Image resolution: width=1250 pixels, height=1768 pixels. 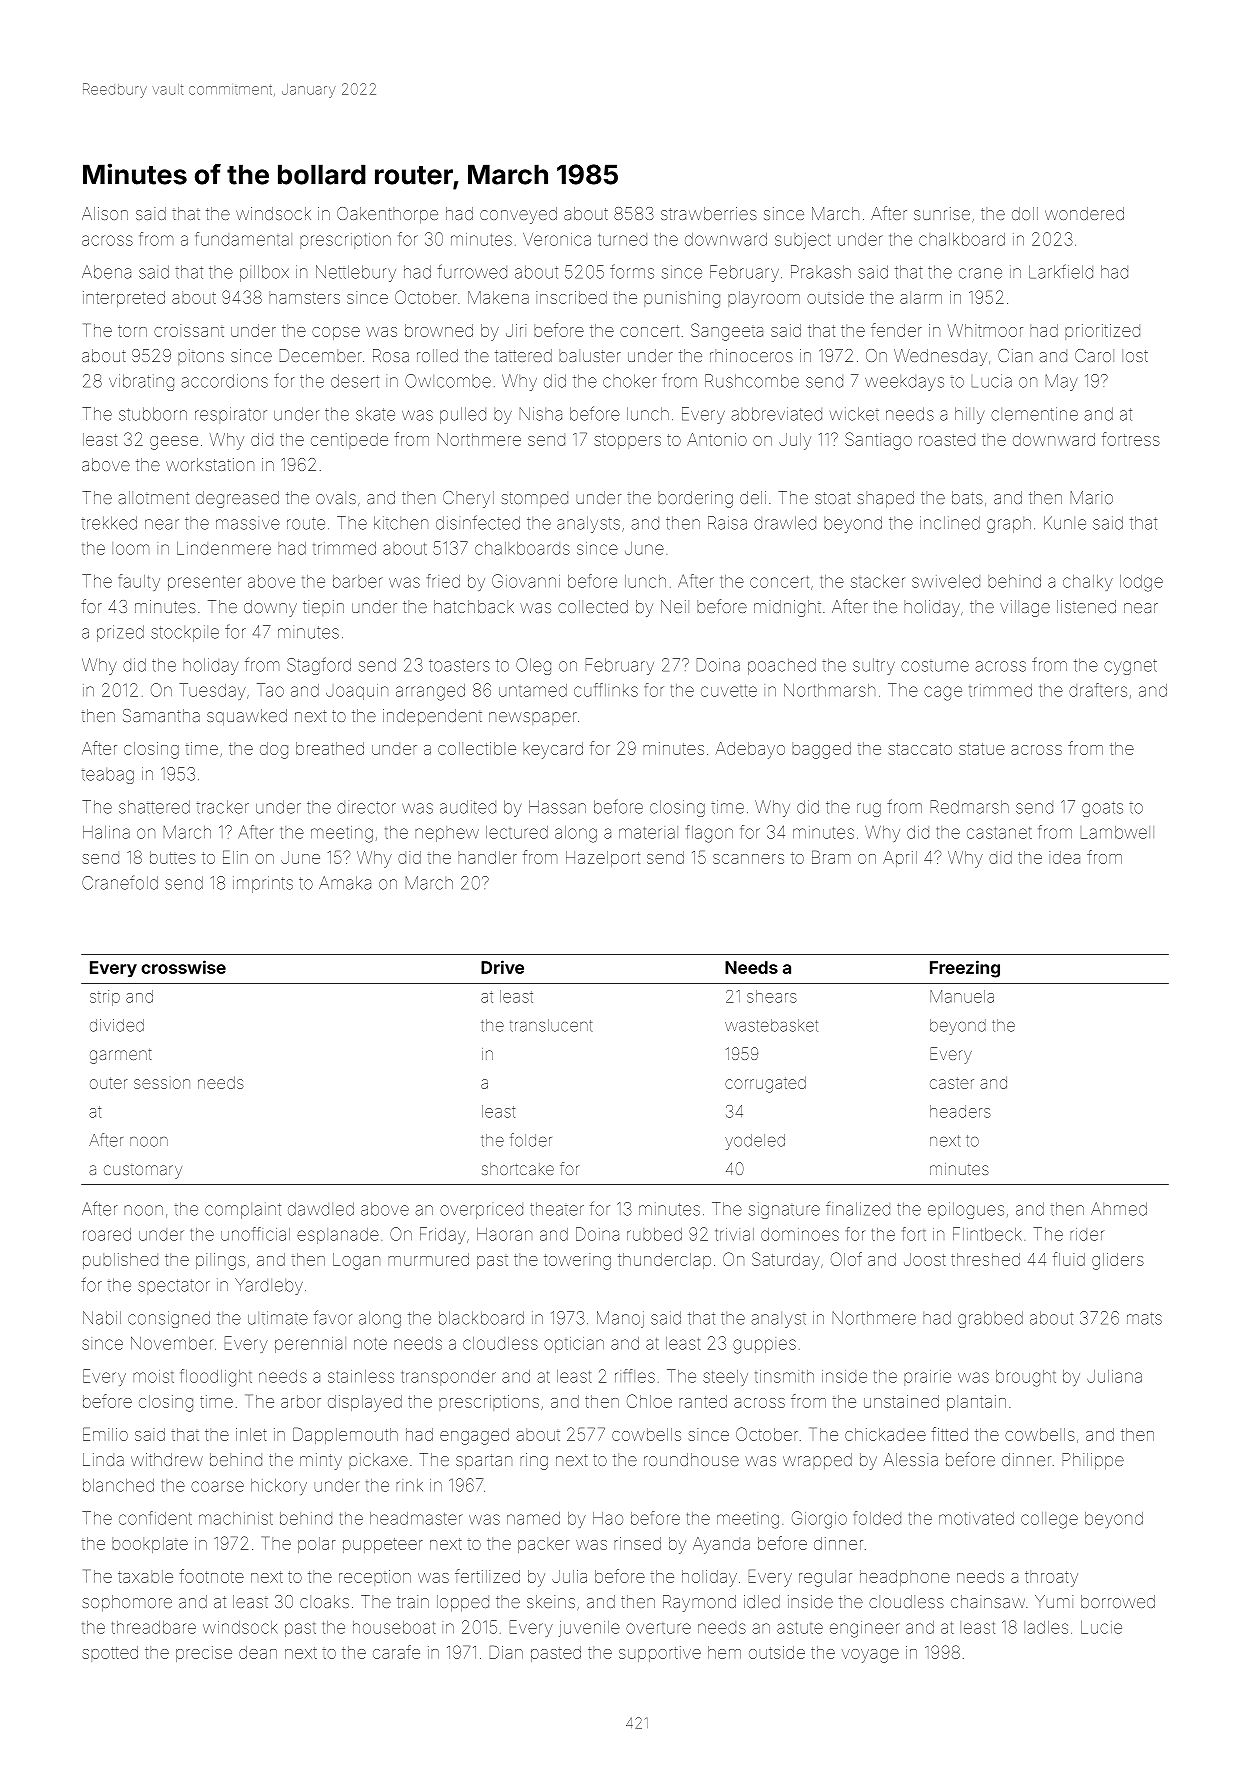 What do you see at coordinates (1117, 832) in the document?
I see `Lambwell` at bounding box center [1117, 832].
